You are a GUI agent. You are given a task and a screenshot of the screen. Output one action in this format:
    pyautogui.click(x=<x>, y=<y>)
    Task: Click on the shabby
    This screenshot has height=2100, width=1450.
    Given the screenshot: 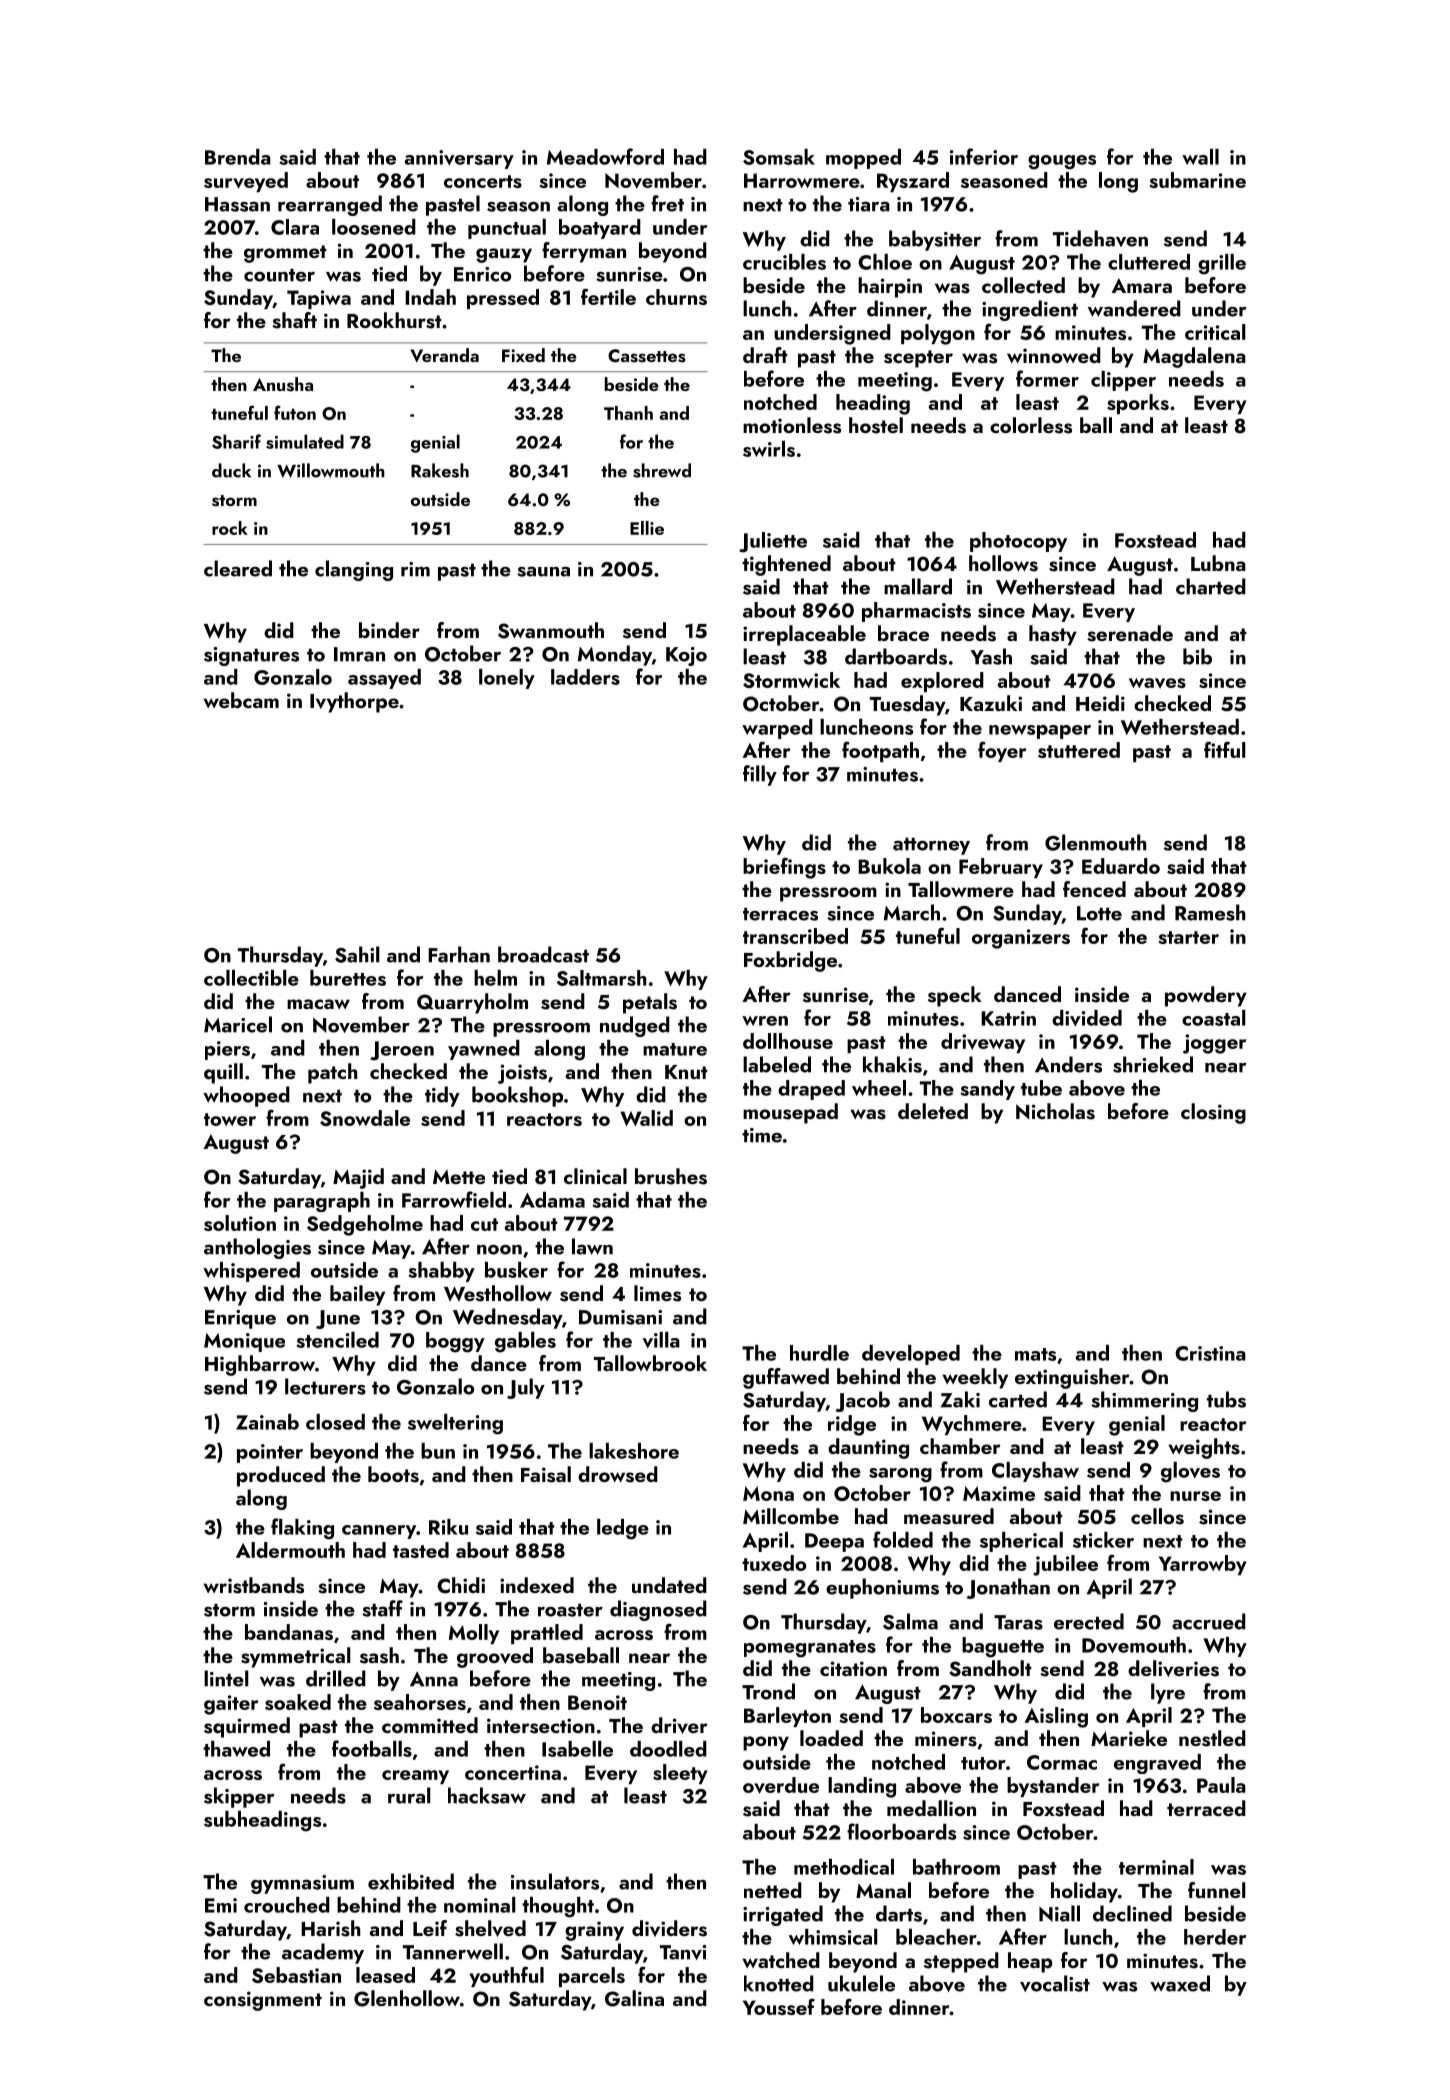 What is the action you would take?
    pyautogui.click(x=442, y=1272)
